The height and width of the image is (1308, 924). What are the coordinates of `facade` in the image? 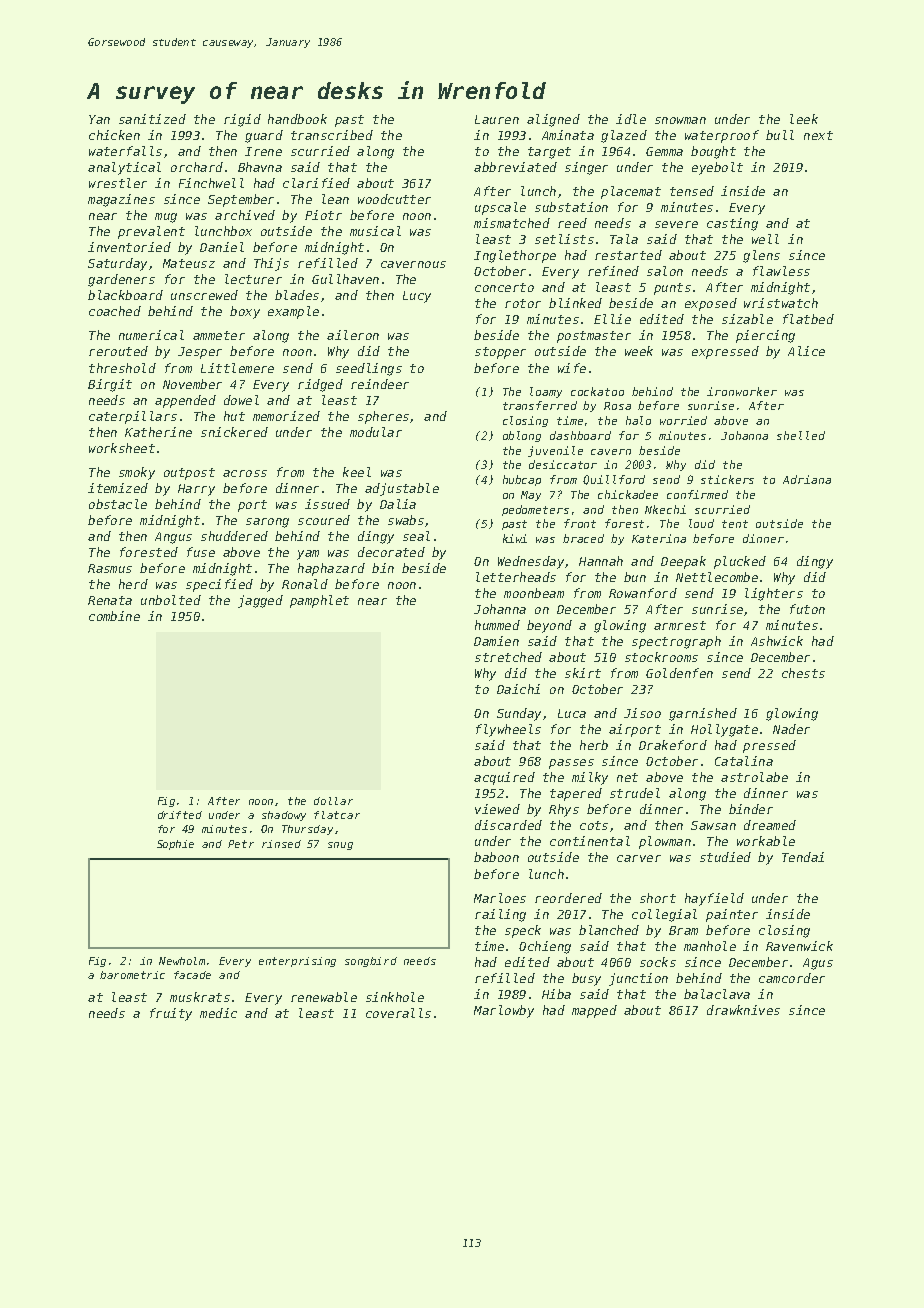 It's located at (192, 975).
